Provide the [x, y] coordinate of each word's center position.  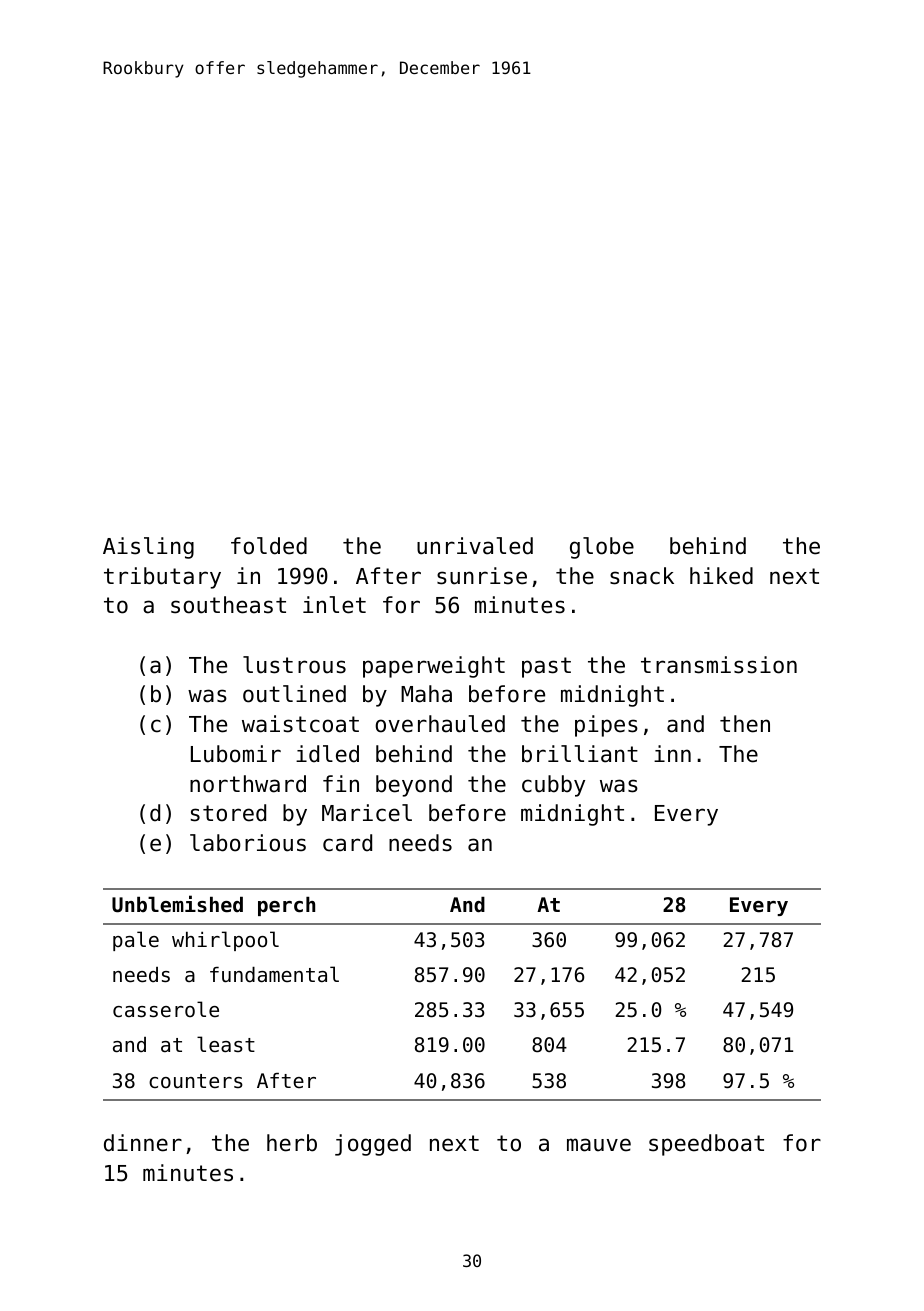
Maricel [367, 813]
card [347, 843]
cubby [553, 786]
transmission [719, 665]
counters [196, 1081]
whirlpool [225, 941]
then [745, 724]
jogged [373, 1145]
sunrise [482, 576]
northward [248, 784]
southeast [228, 605]
